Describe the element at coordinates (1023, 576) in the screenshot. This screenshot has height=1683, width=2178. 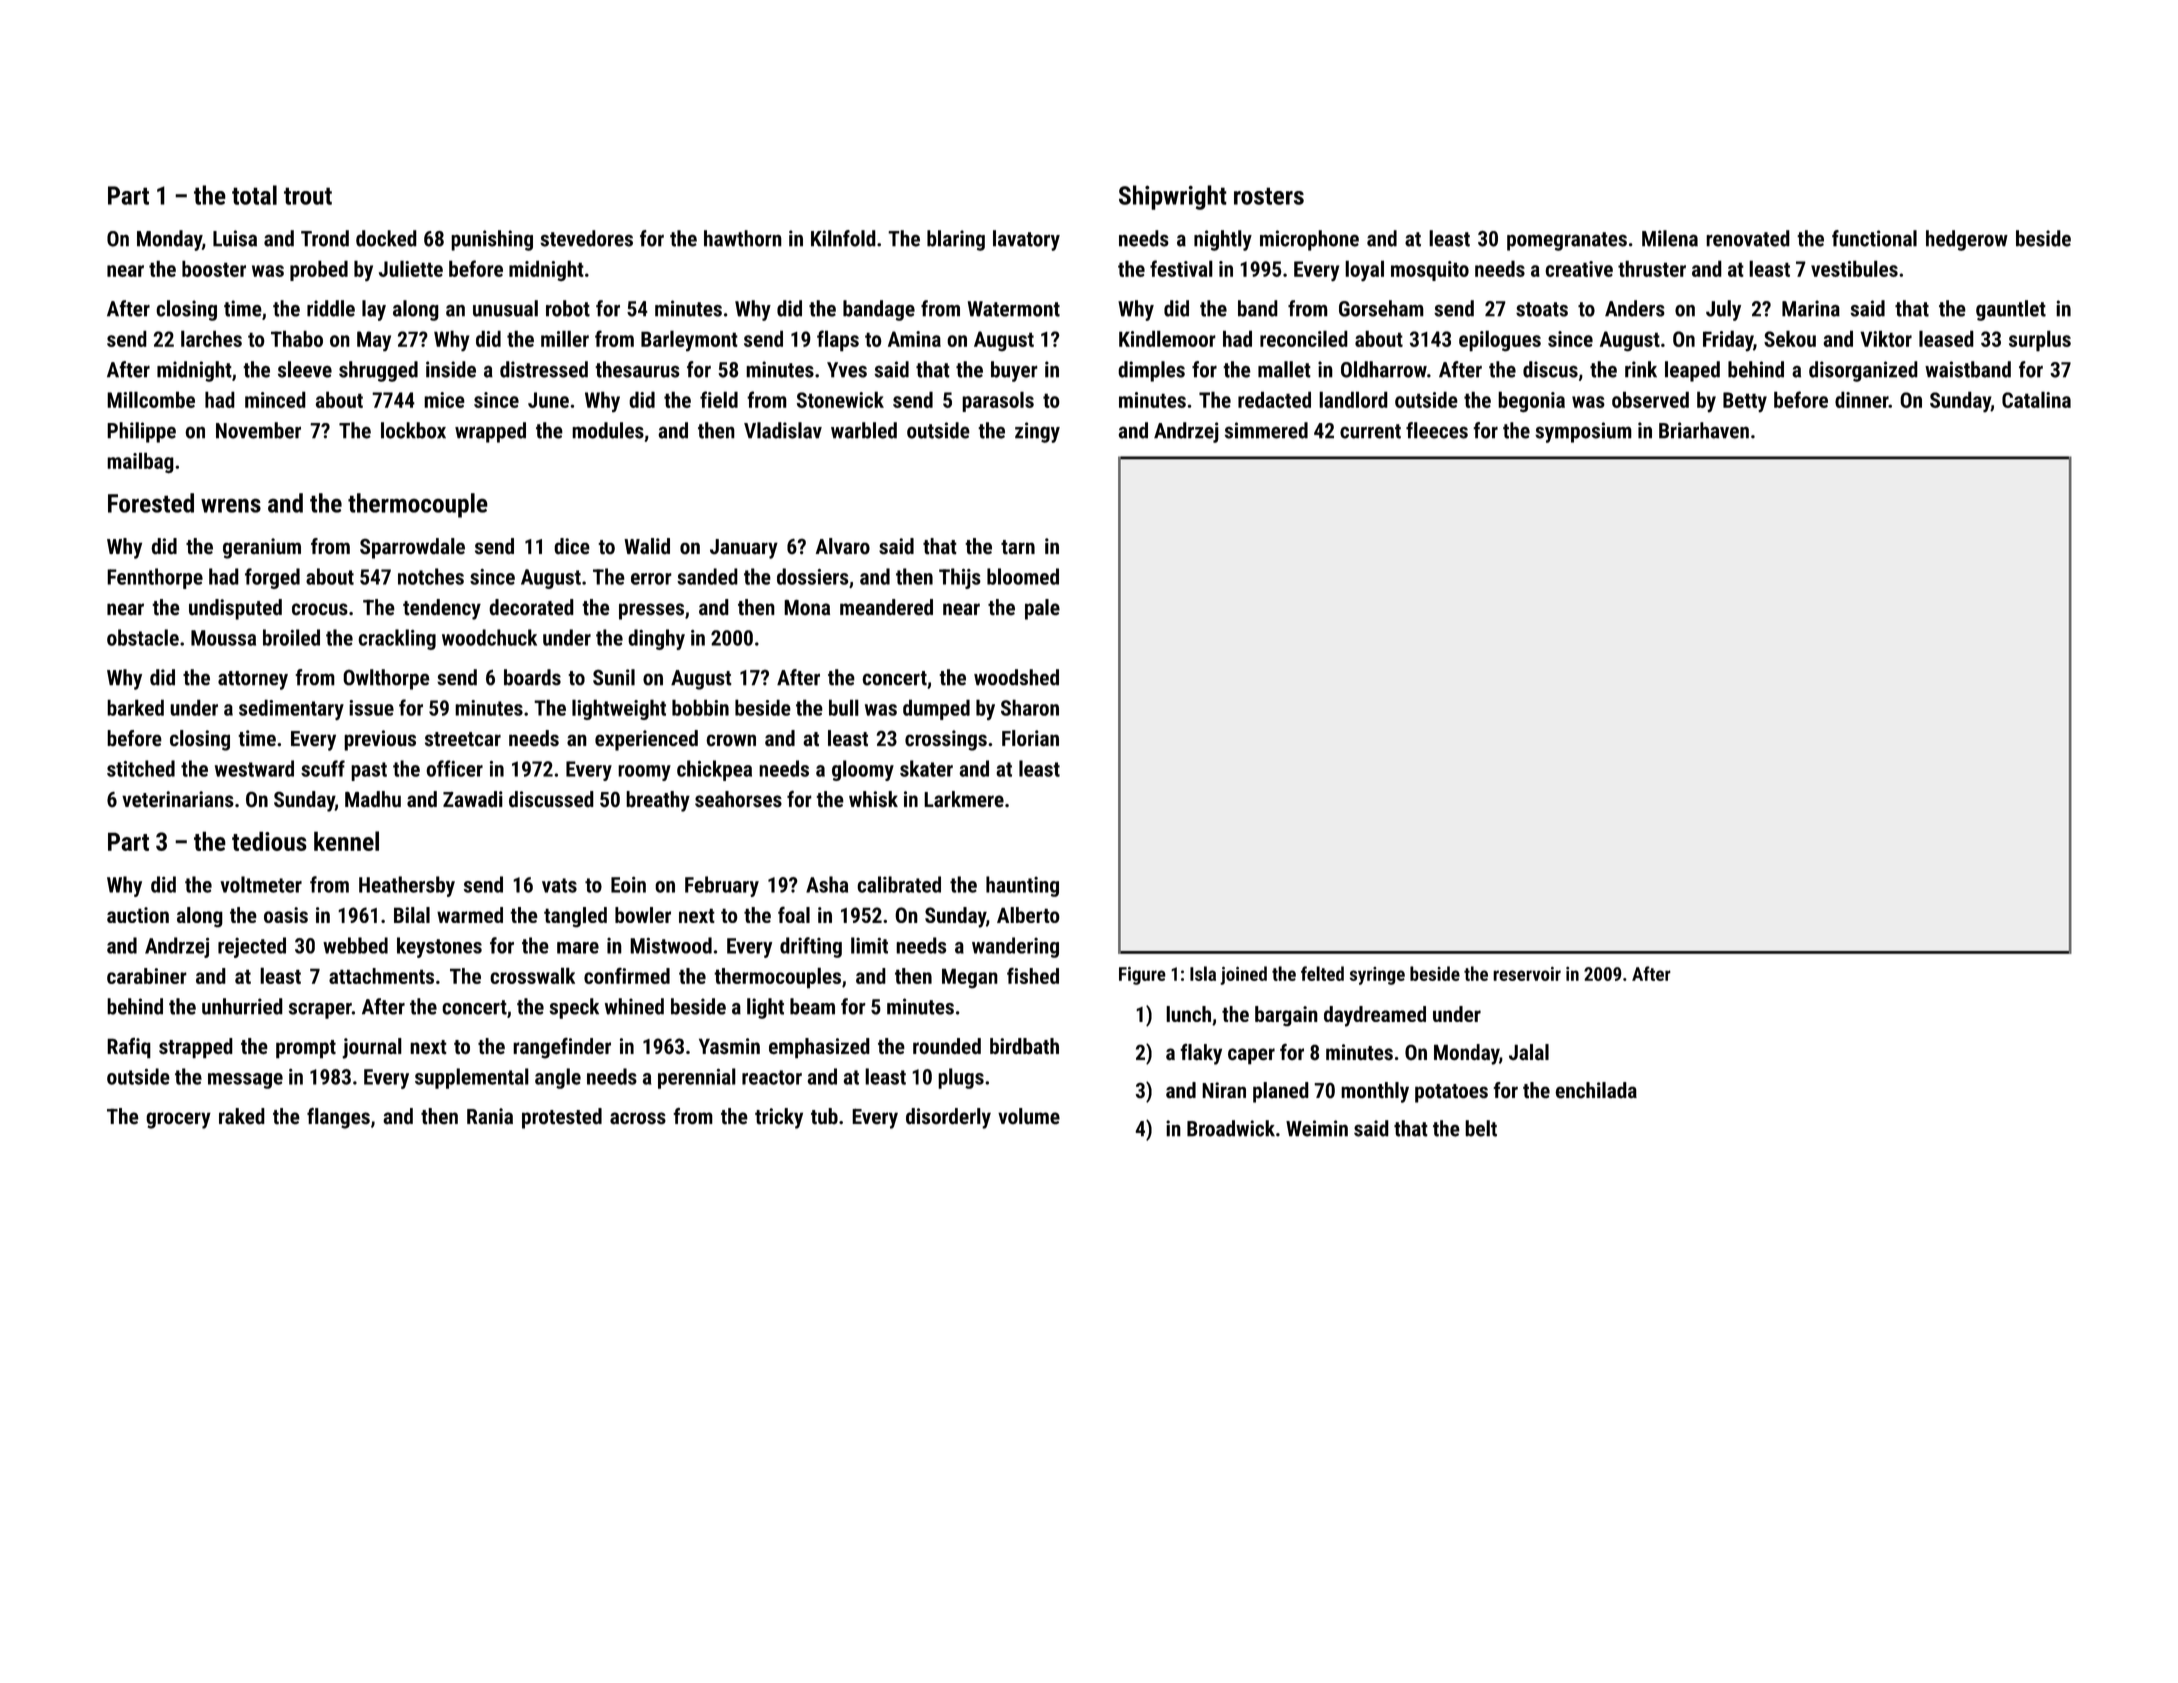
I see `bloomed` at that location.
